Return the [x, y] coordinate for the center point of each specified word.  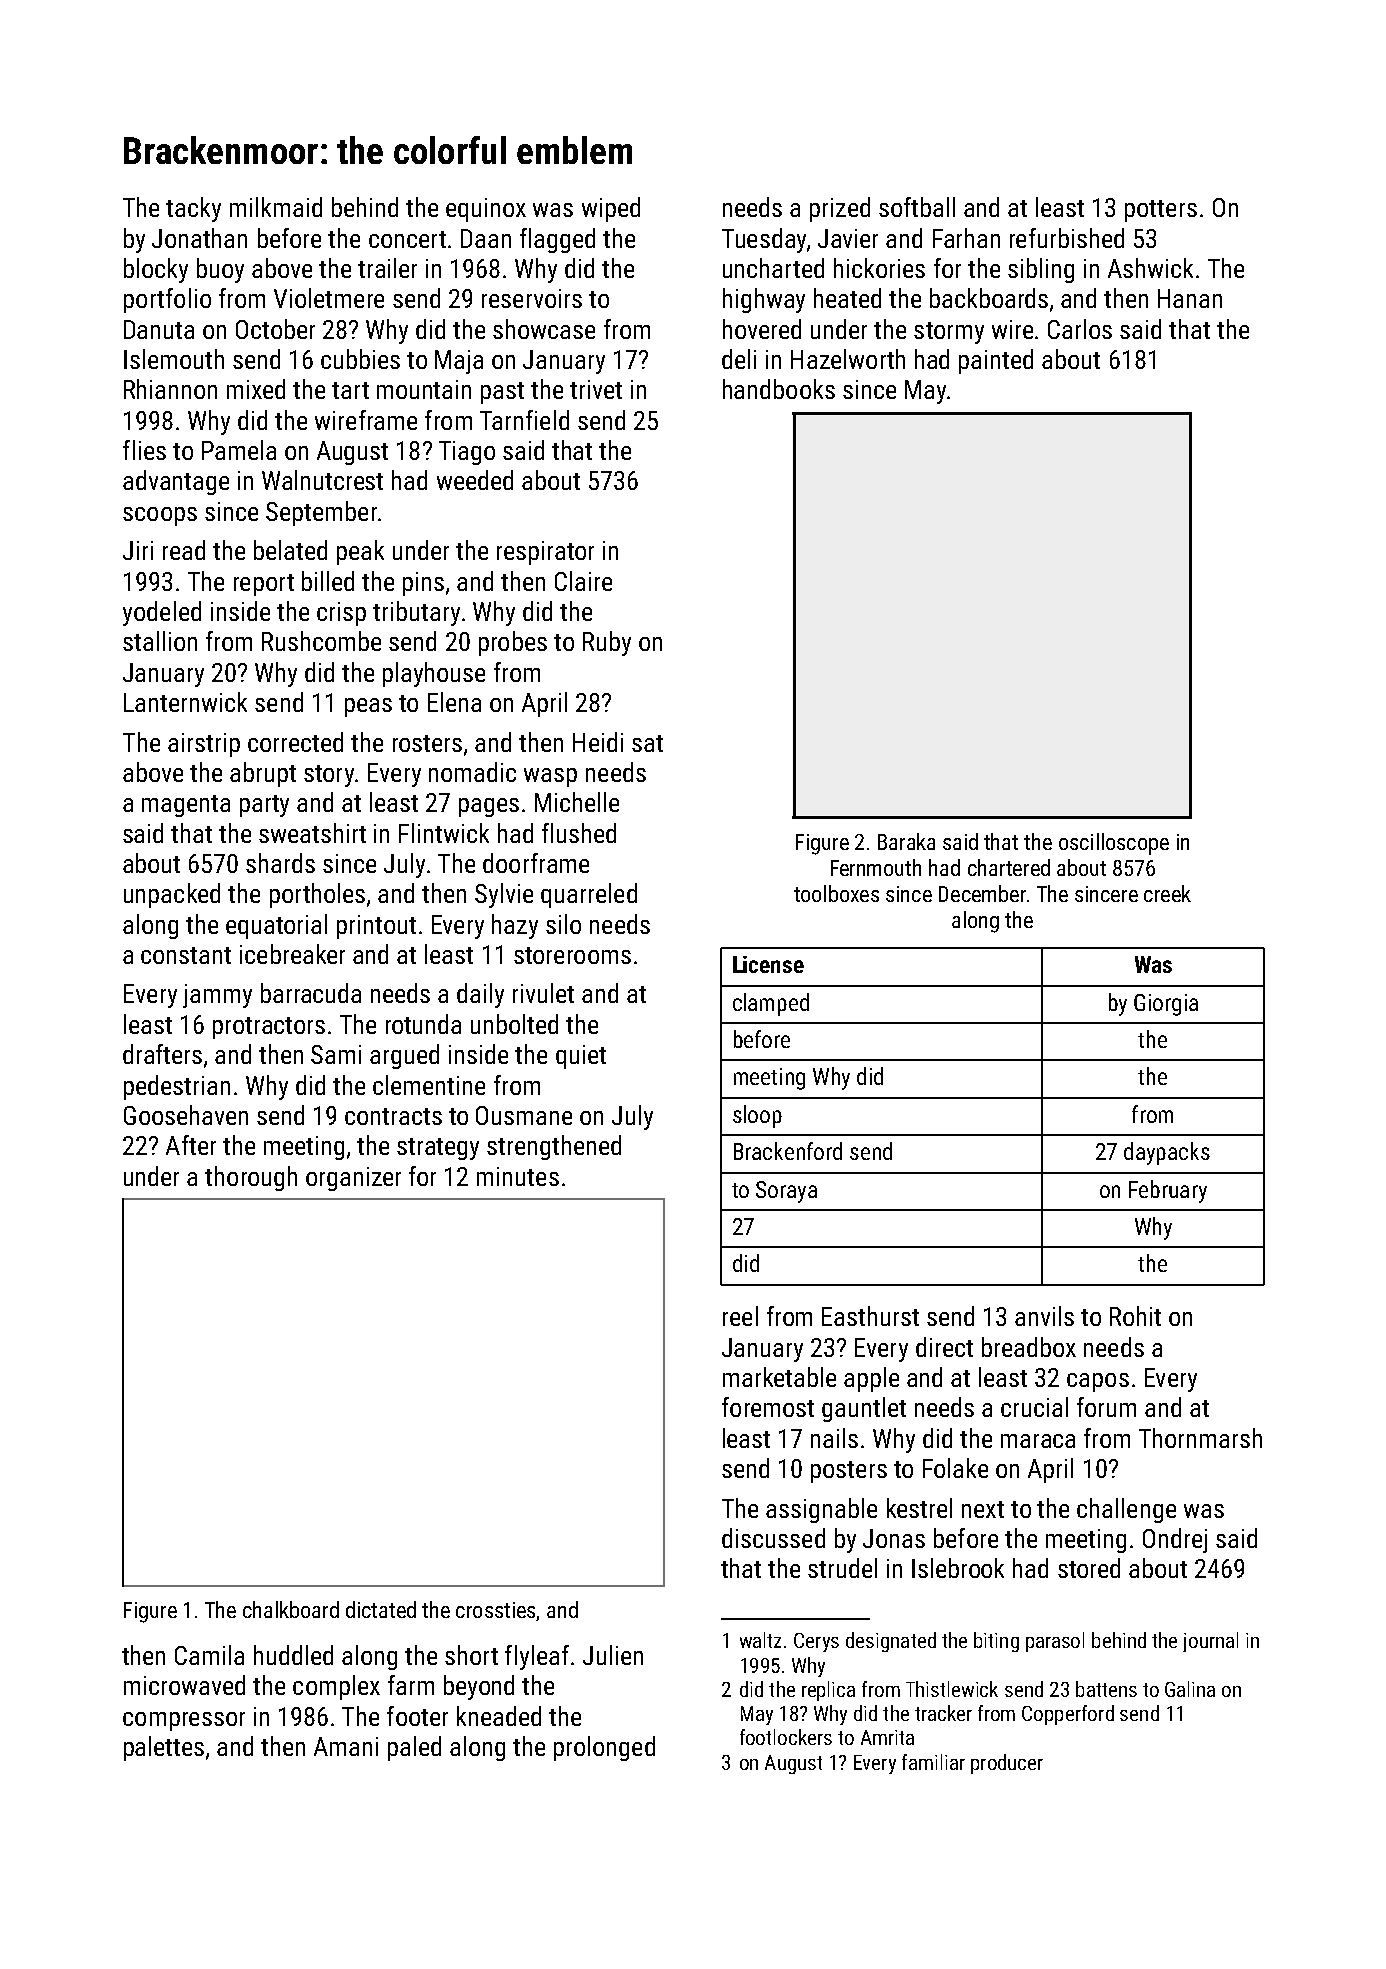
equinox [486, 210]
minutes [518, 1176]
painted [996, 361]
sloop [757, 1116]
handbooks [779, 389]
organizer [353, 1179]
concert [407, 239]
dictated [381, 1609]
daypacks [1167, 1153]
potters [1161, 211]
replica [828, 1691]
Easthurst [870, 1316]
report [264, 585]
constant [186, 955]
